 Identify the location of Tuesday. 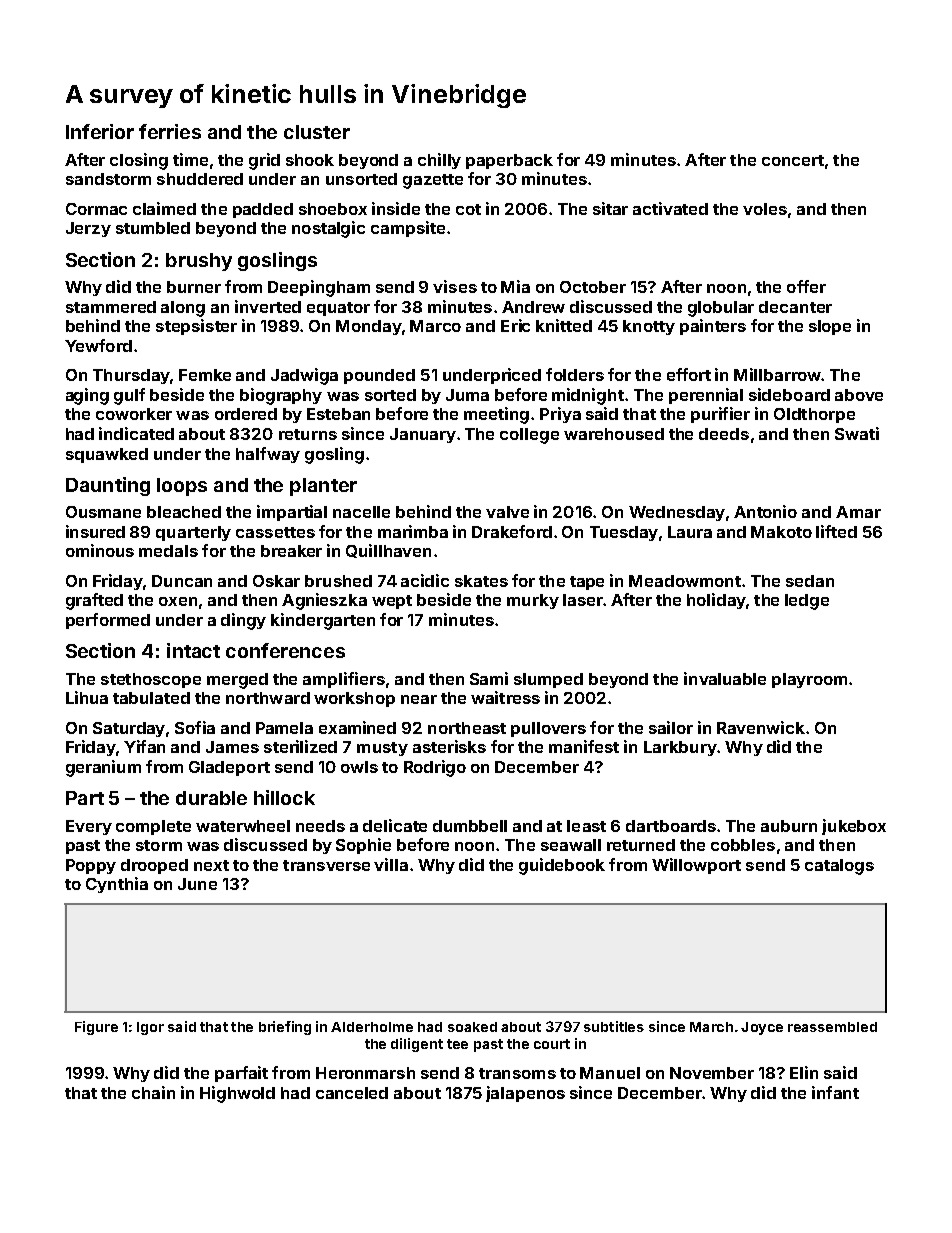
(624, 533).
